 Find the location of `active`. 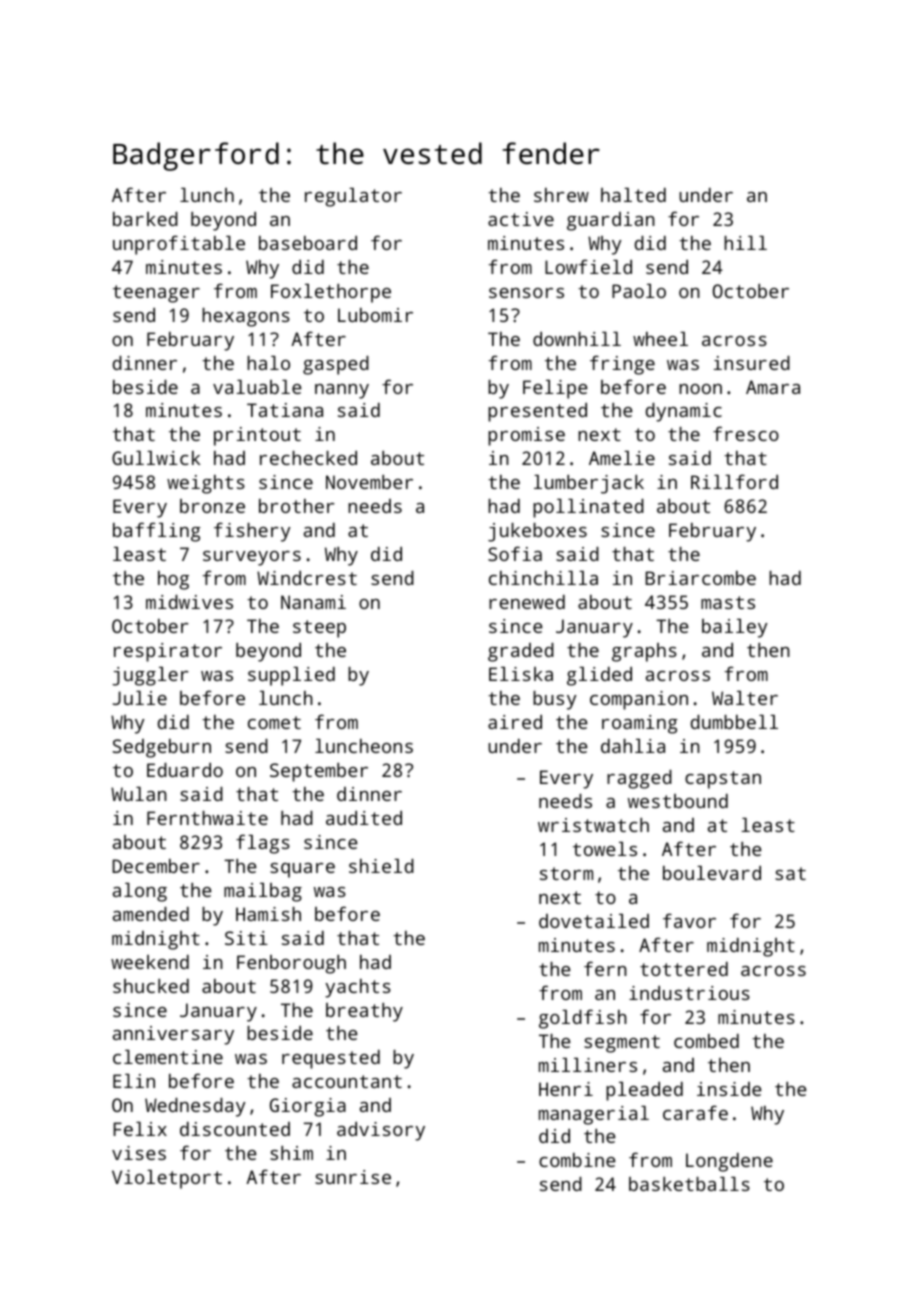

active is located at coordinates (521, 219).
